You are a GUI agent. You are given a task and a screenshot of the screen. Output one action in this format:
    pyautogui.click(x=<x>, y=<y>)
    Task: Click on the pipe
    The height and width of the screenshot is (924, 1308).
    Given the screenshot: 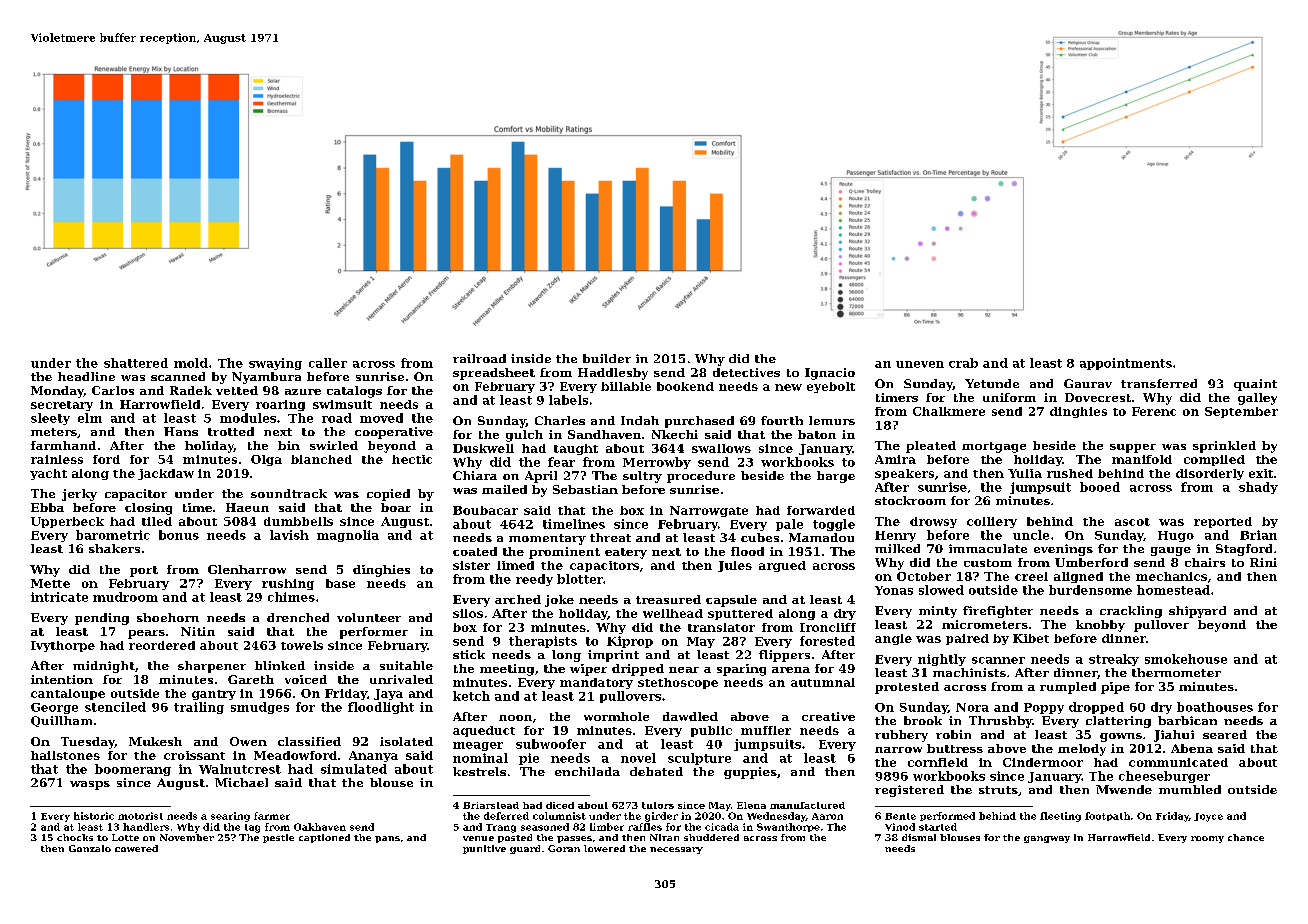 What is the action you would take?
    pyautogui.click(x=1115, y=688)
